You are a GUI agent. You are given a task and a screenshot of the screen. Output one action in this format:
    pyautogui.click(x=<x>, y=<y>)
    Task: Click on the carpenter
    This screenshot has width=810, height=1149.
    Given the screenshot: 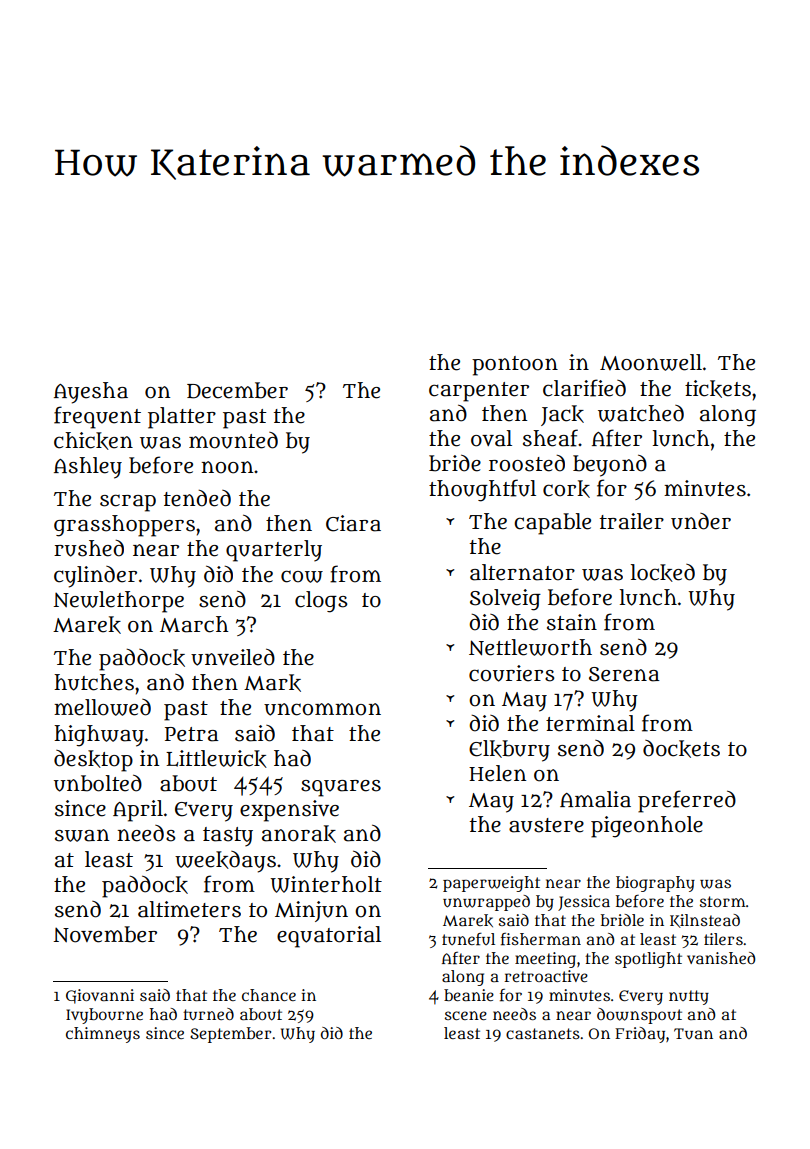 What is the action you would take?
    pyautogui.click(x=479, y=392)
